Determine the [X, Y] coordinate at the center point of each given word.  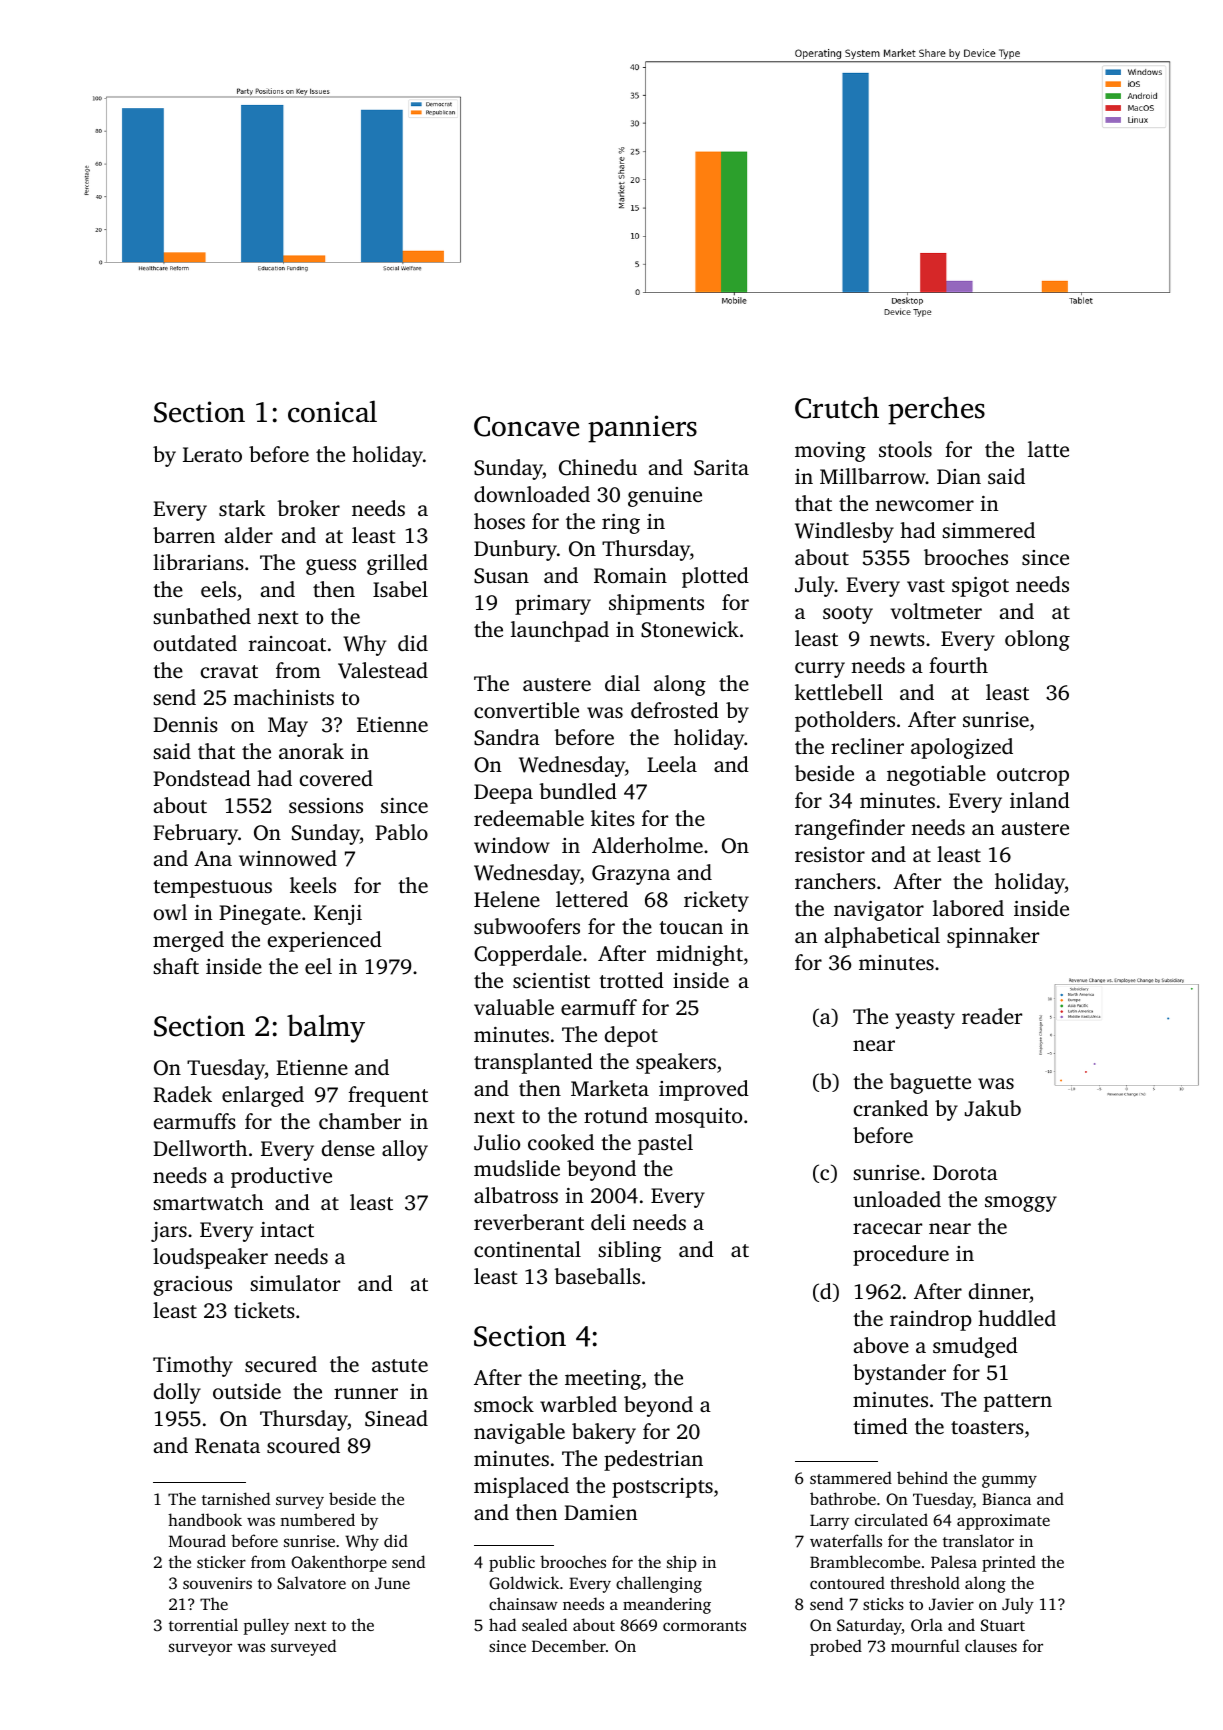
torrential [203, 1624]
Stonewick [690, 629]
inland [1040, 800]
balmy [326, 1028]
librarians [198, 562]
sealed [544, 1624]
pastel [665, 1144]
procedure [901, 1255]
